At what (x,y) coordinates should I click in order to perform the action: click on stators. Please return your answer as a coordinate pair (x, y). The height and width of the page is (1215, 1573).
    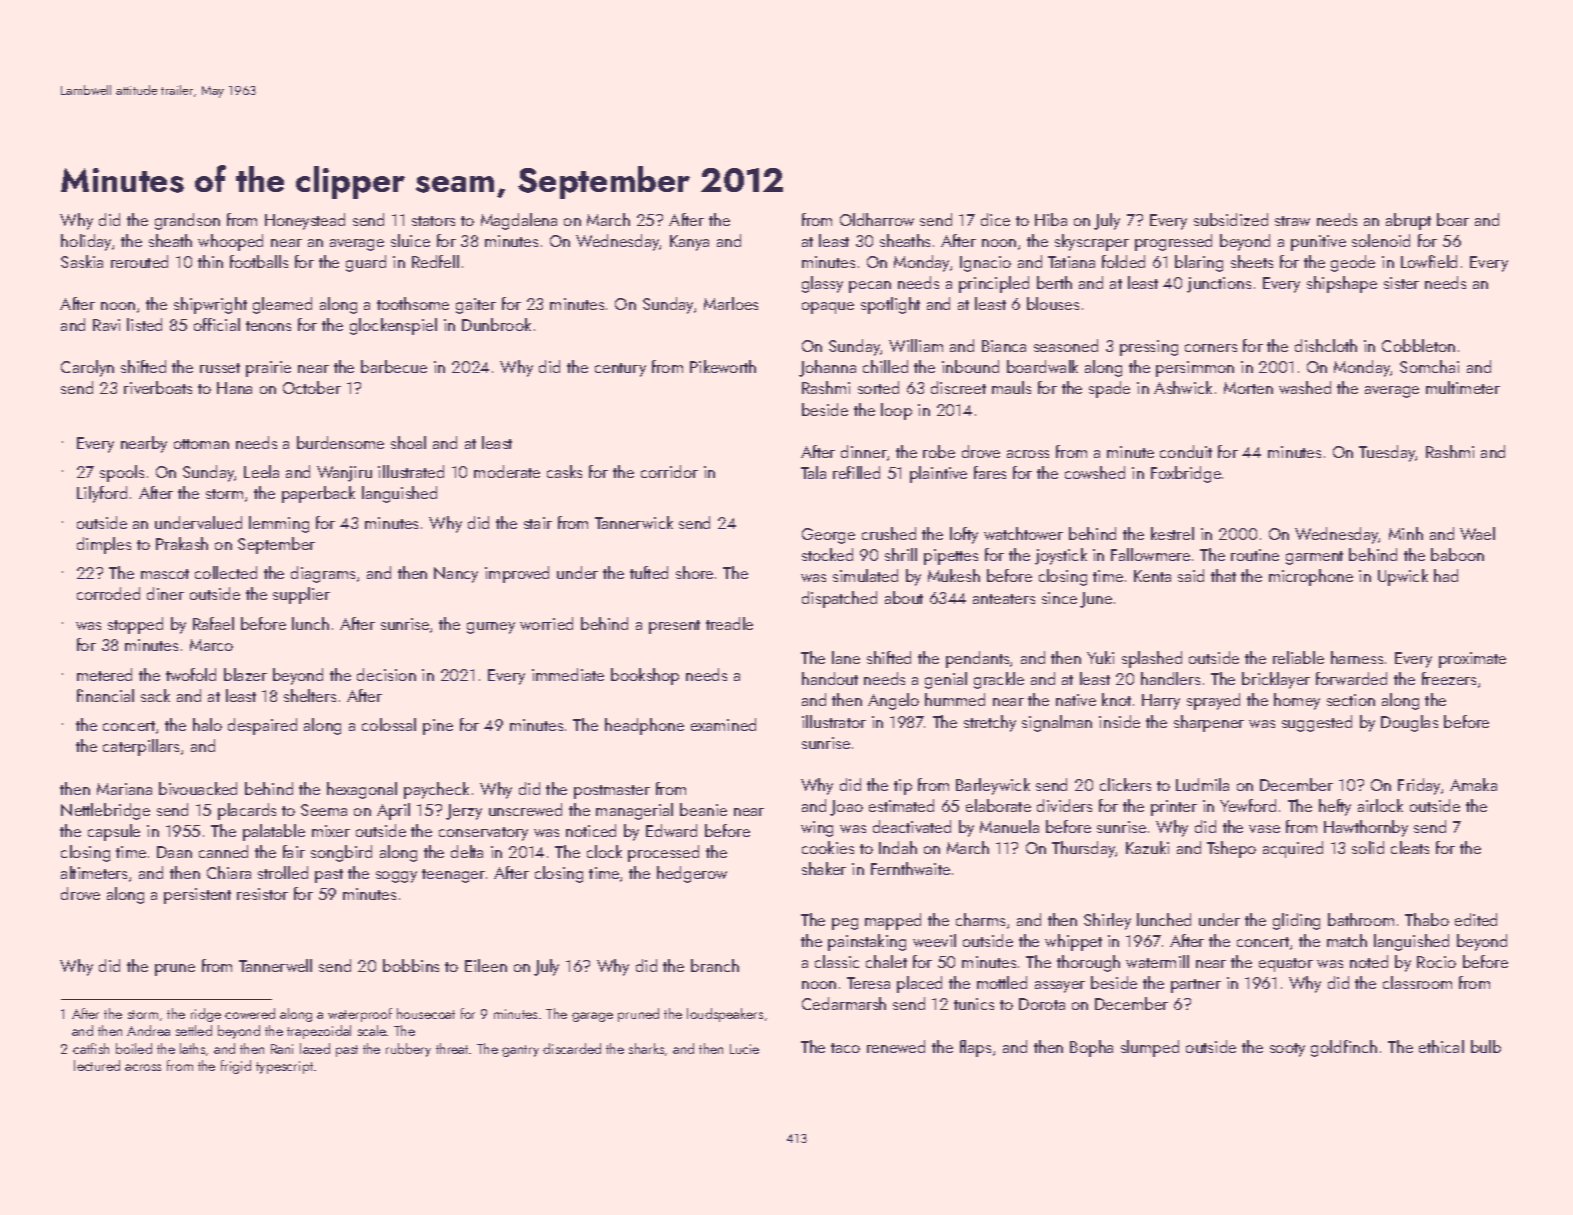
    Looking at the image, I should click on (433, 221).
